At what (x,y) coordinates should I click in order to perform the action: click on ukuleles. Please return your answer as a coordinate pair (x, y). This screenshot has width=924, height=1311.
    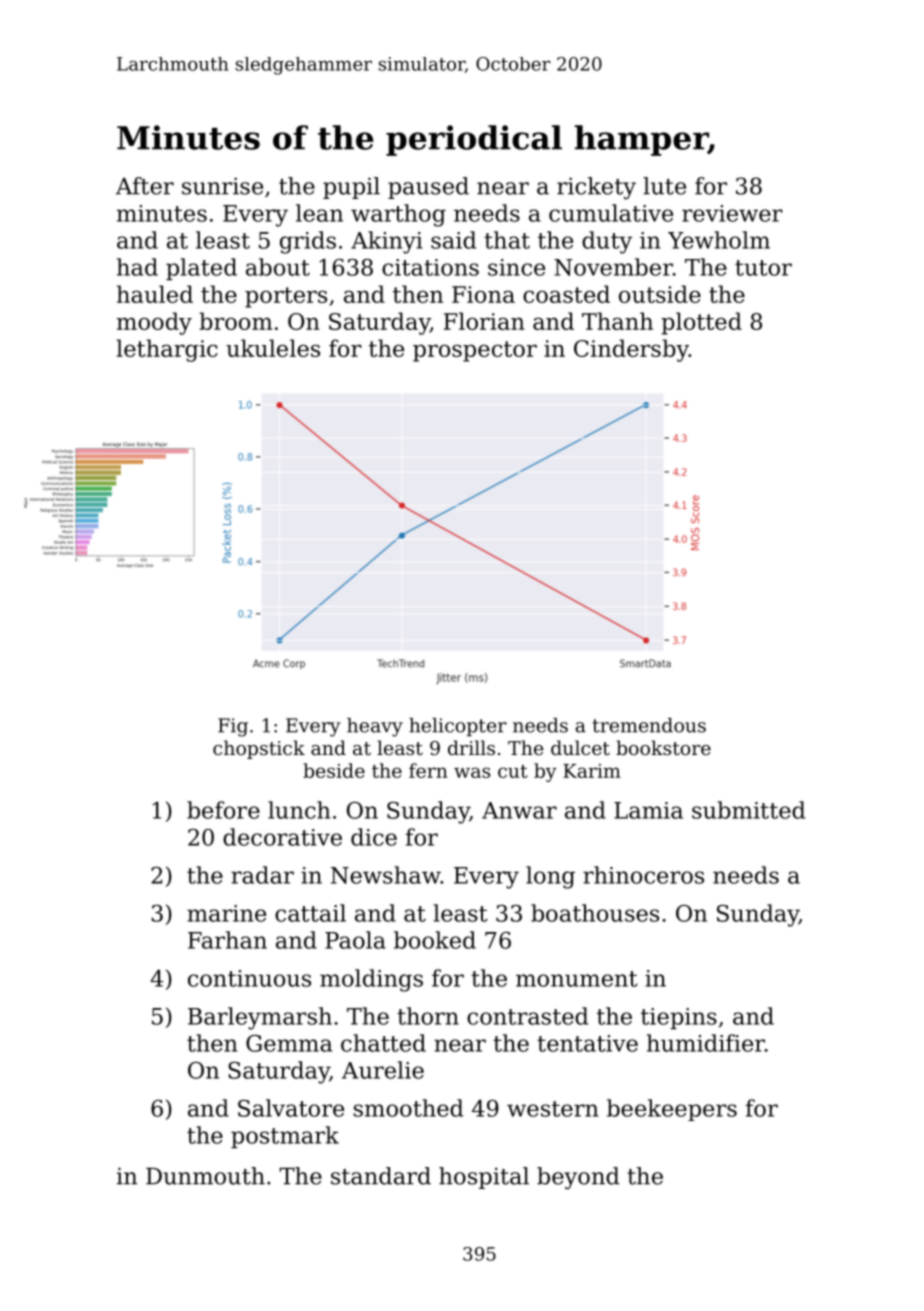
    Looking at the image, I should click on (273, 348).
